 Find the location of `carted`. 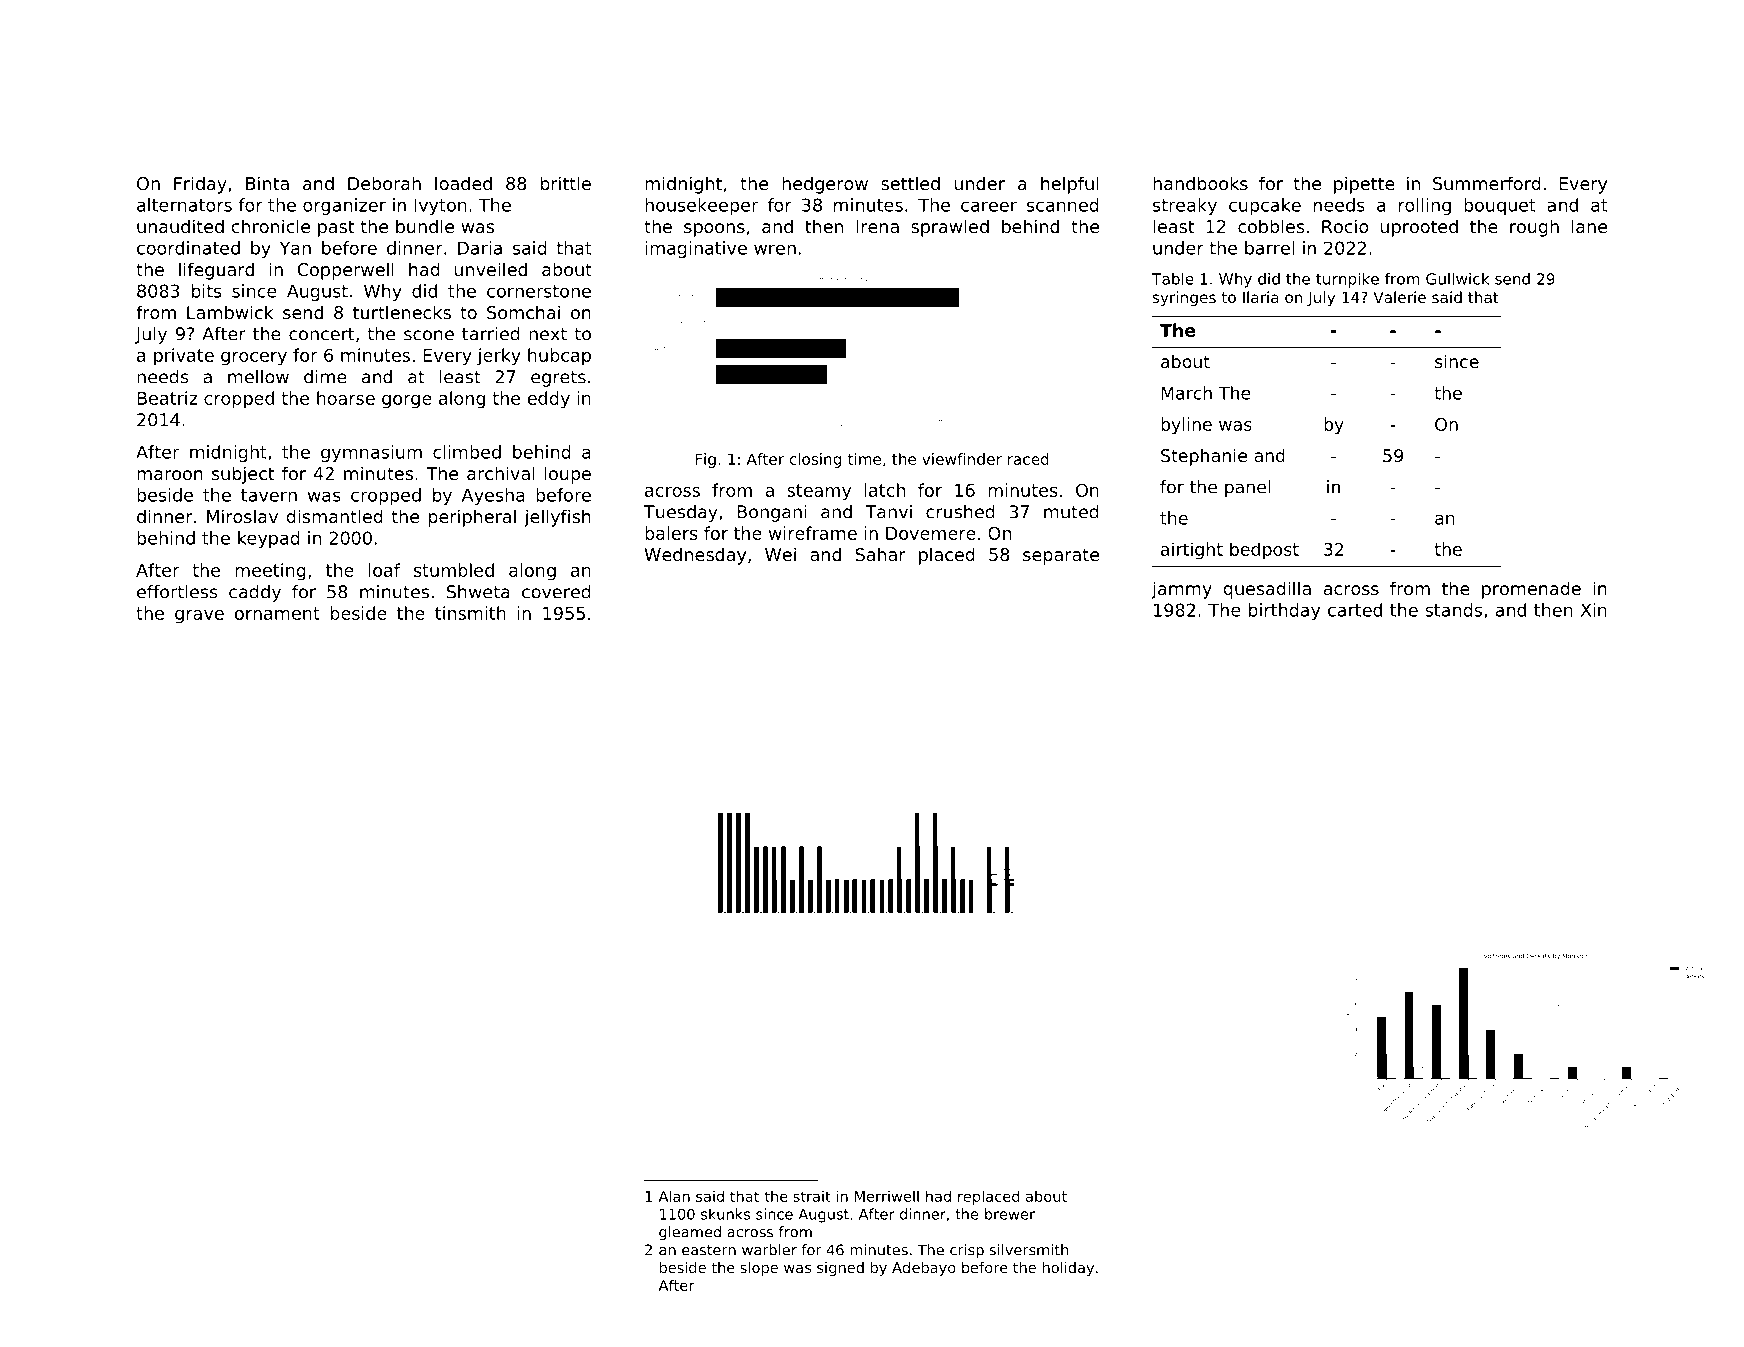

carted is located at coordinates (1355, 610).
